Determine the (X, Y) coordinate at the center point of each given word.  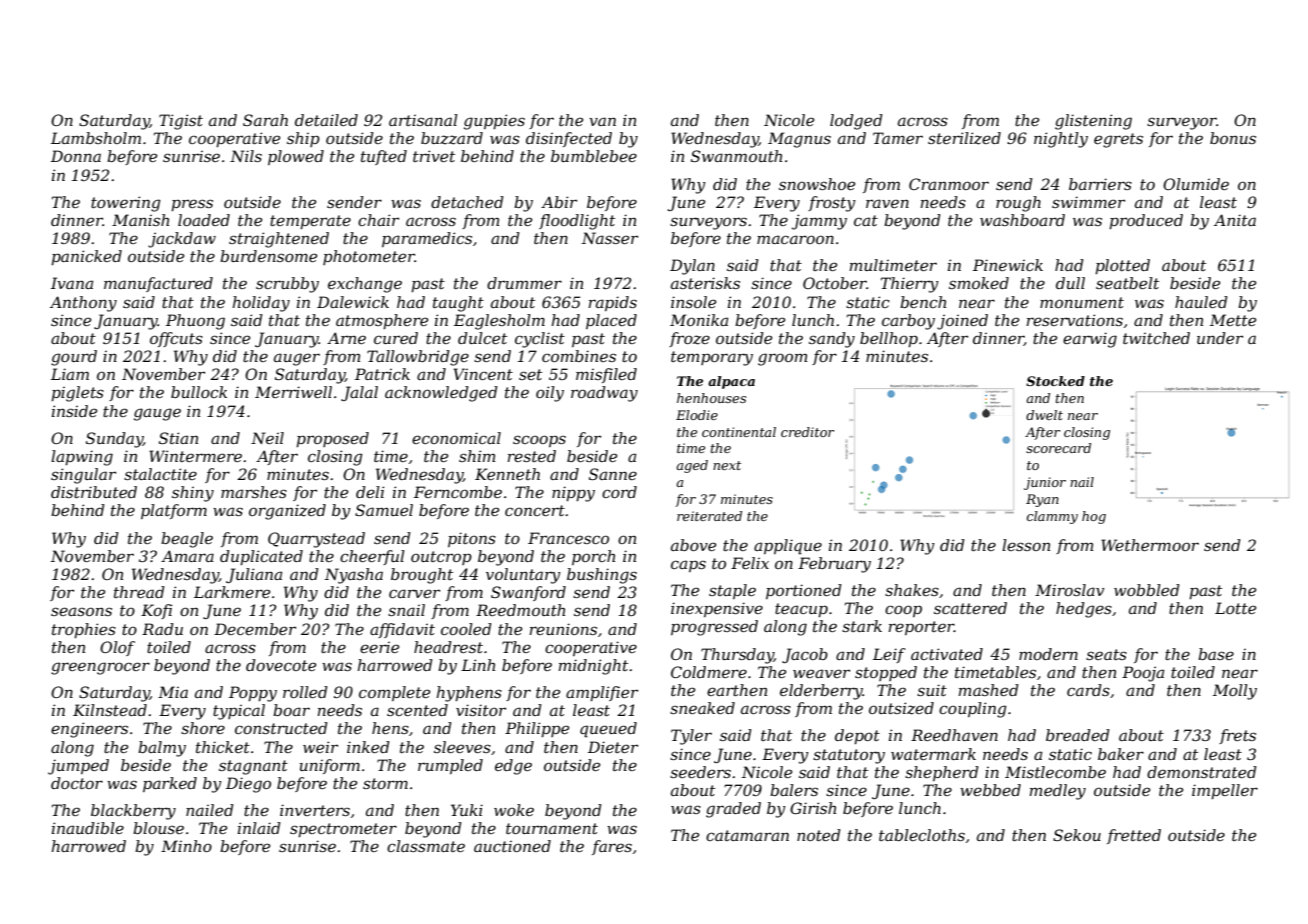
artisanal (423, 120)
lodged (856, 122)
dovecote (281, 665)
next (727, 465)
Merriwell (293, 392)
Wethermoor (1150, 545)
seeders (700, 772)
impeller (1225, 791)
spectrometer (343, 830)
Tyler (691, 737)
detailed (326, 120)
